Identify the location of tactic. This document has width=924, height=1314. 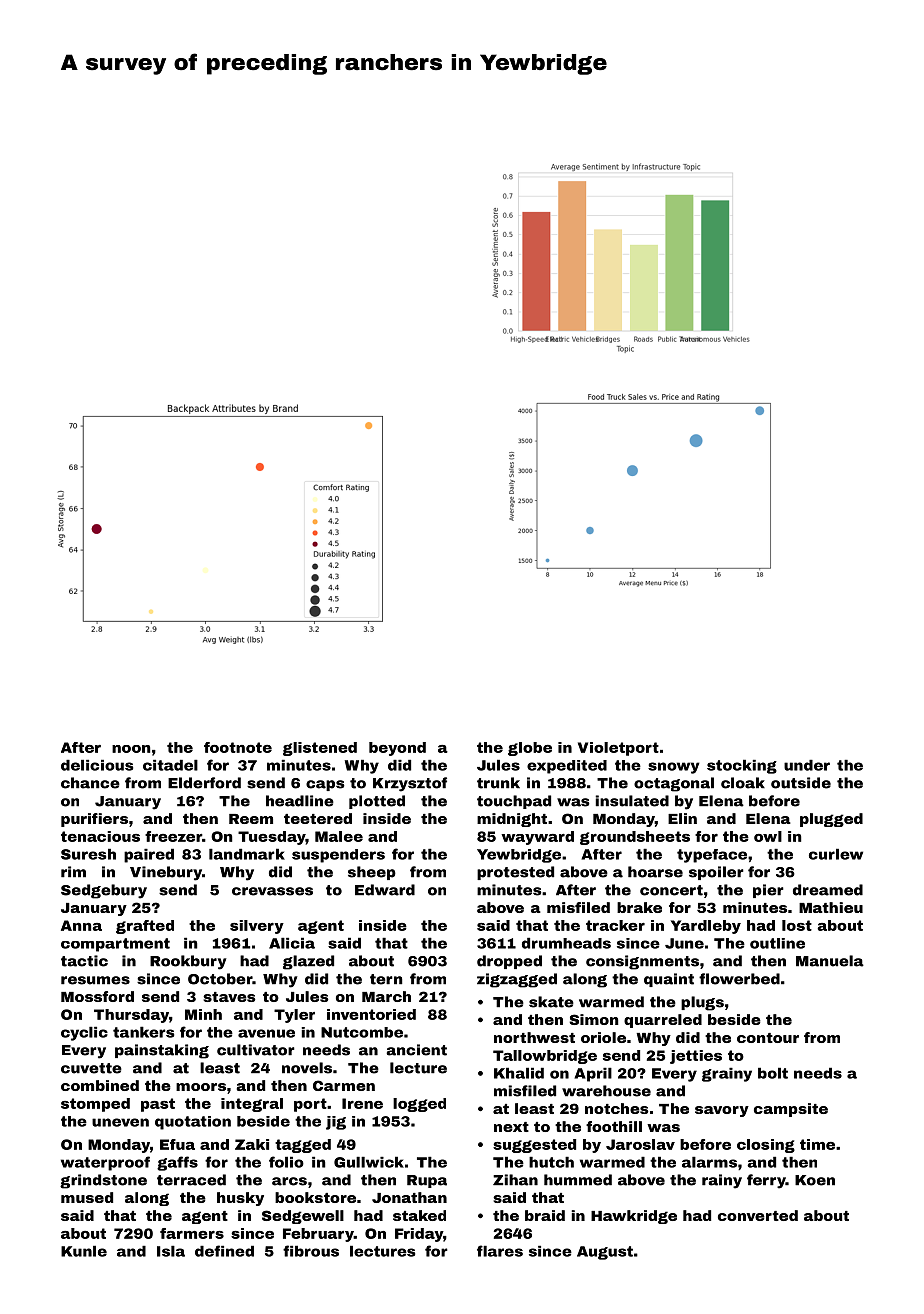
(84, 961).
